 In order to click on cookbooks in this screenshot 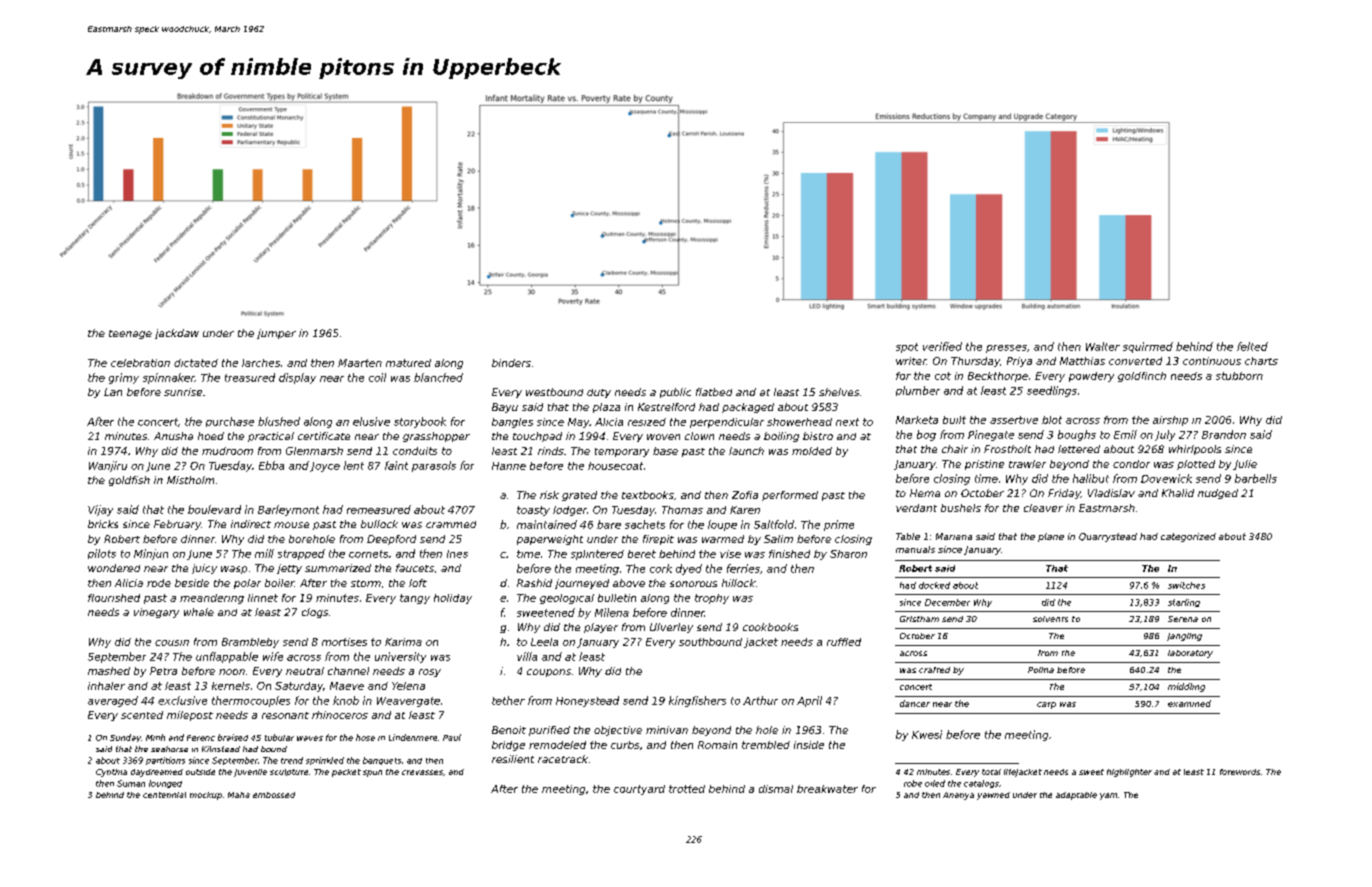, I will do `click(770, 627)`.
